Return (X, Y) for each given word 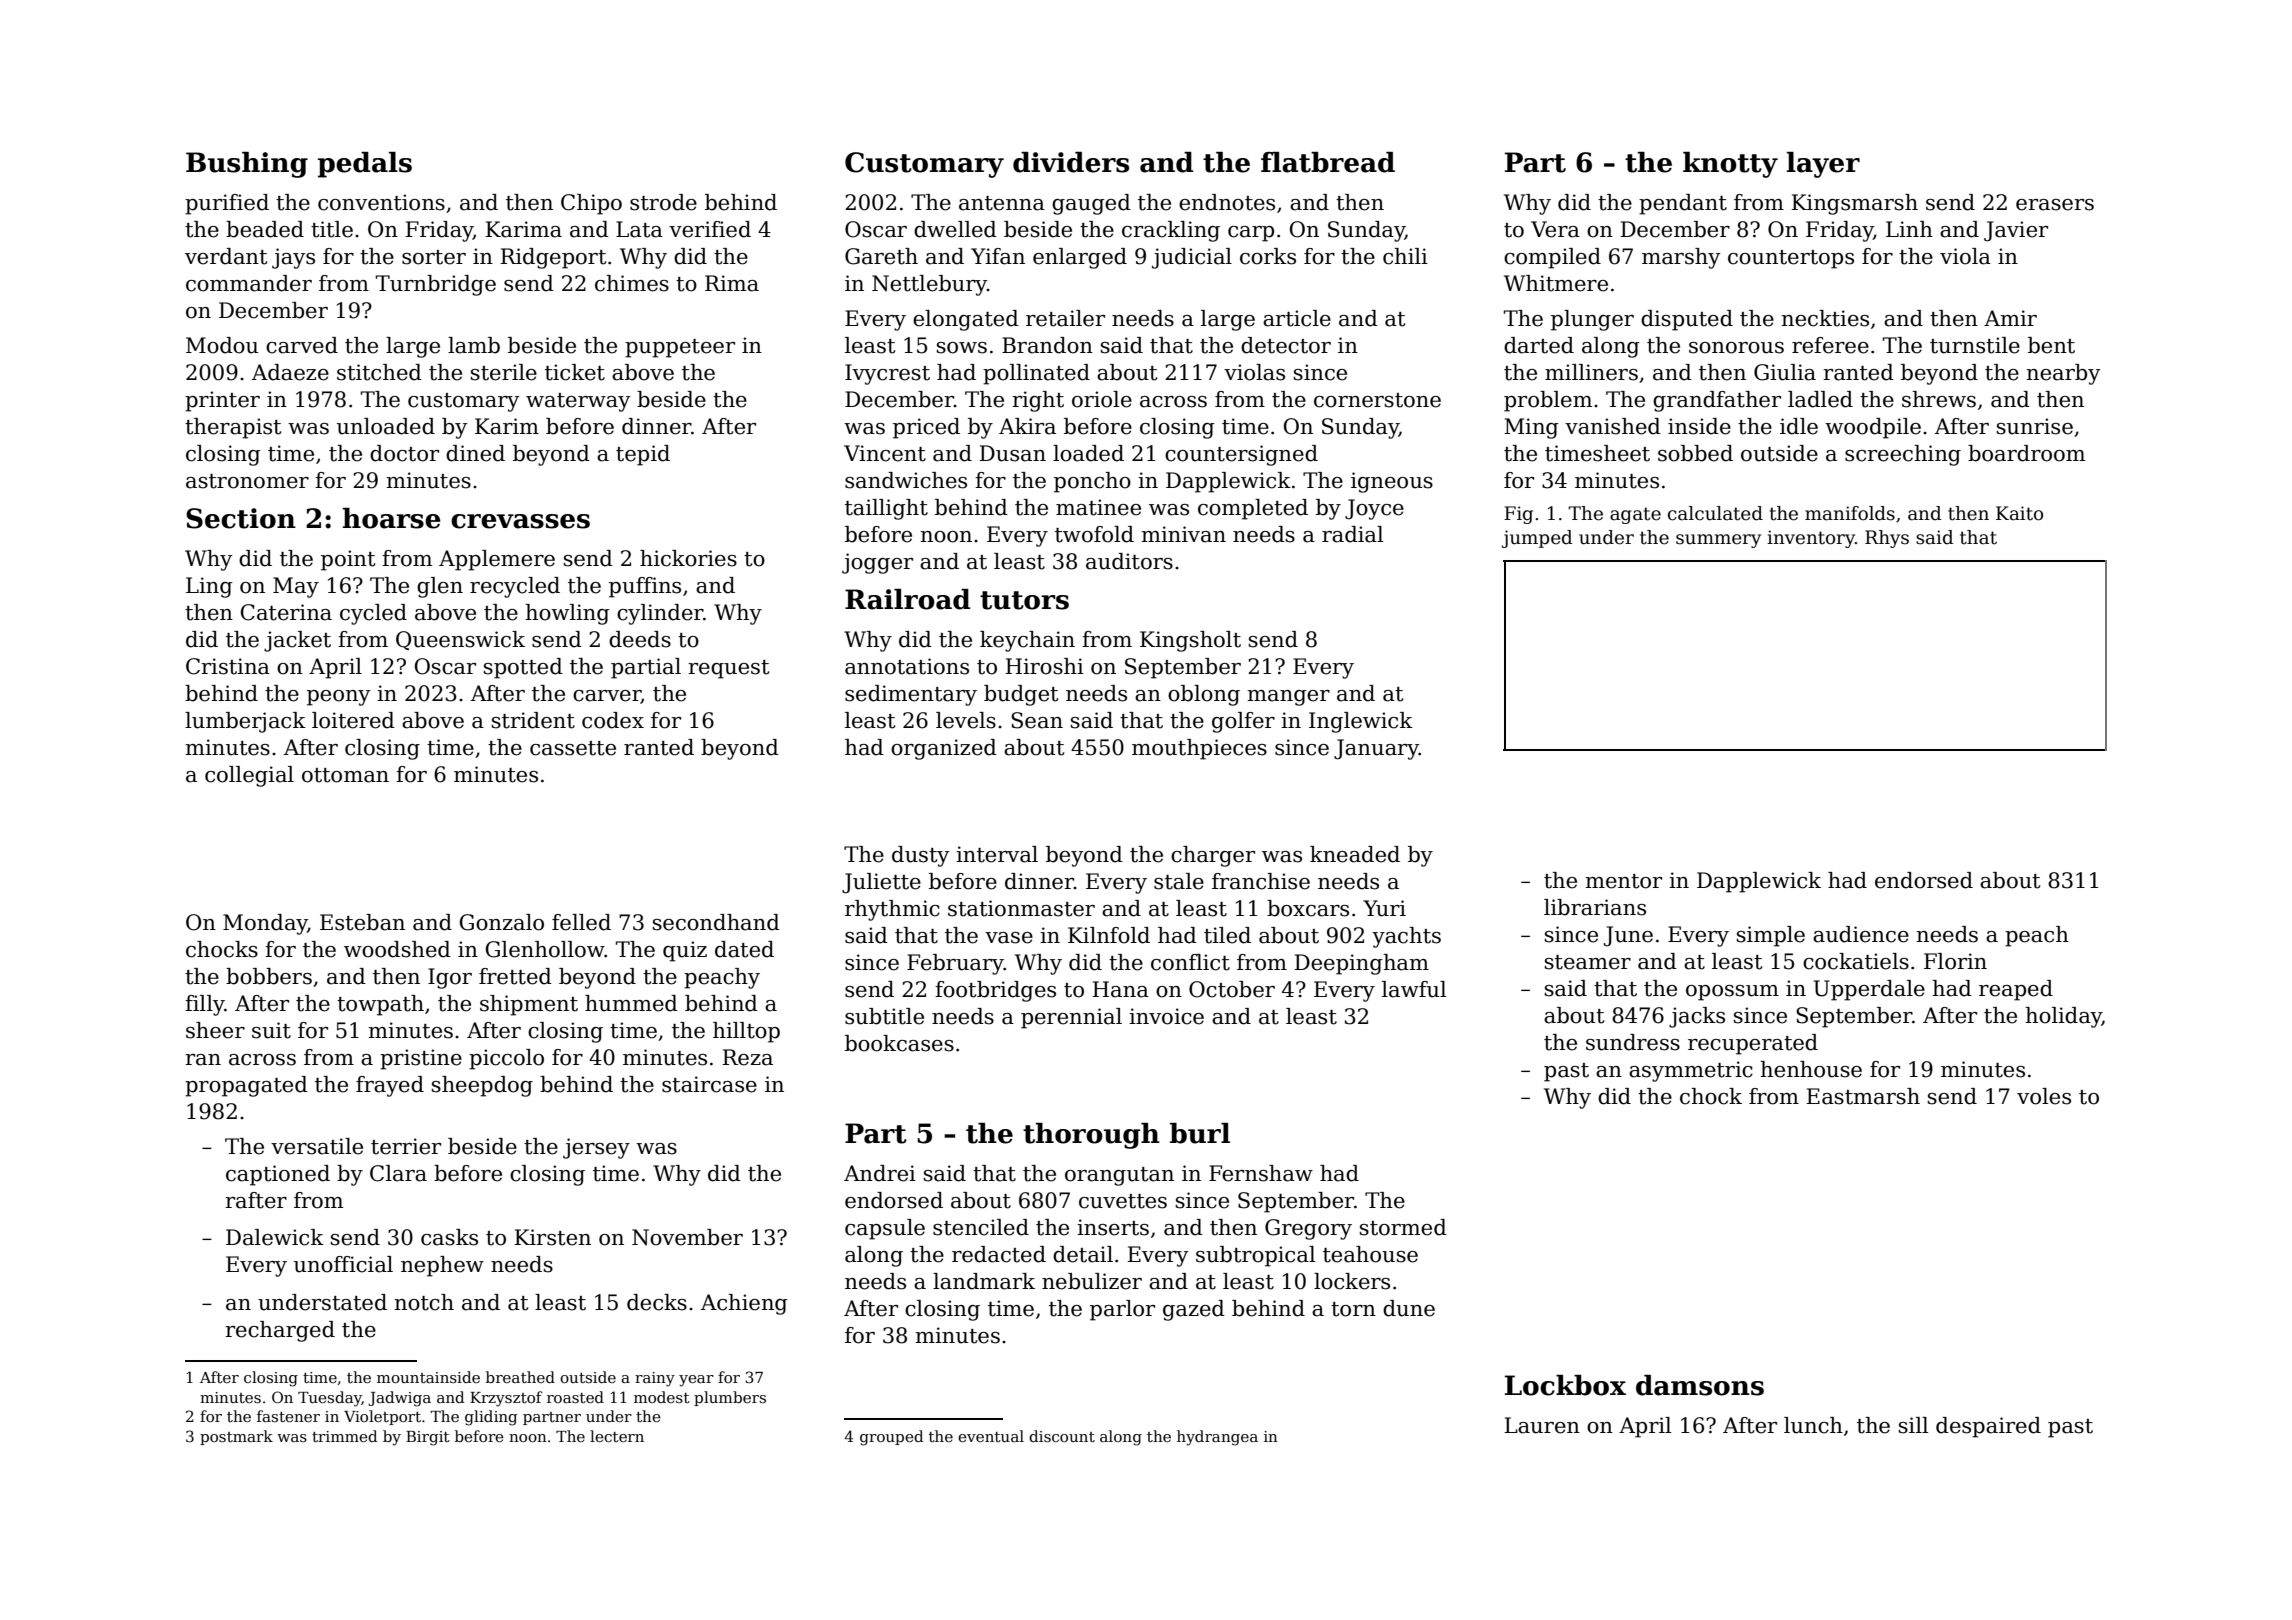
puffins (645, 587)
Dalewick (275, 1237)
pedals (365, 165)
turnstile (1975, 345)
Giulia (1785, 372)
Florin (1955, 961)
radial (1352, 534)
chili (1405, 256)
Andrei (880, 1173)
